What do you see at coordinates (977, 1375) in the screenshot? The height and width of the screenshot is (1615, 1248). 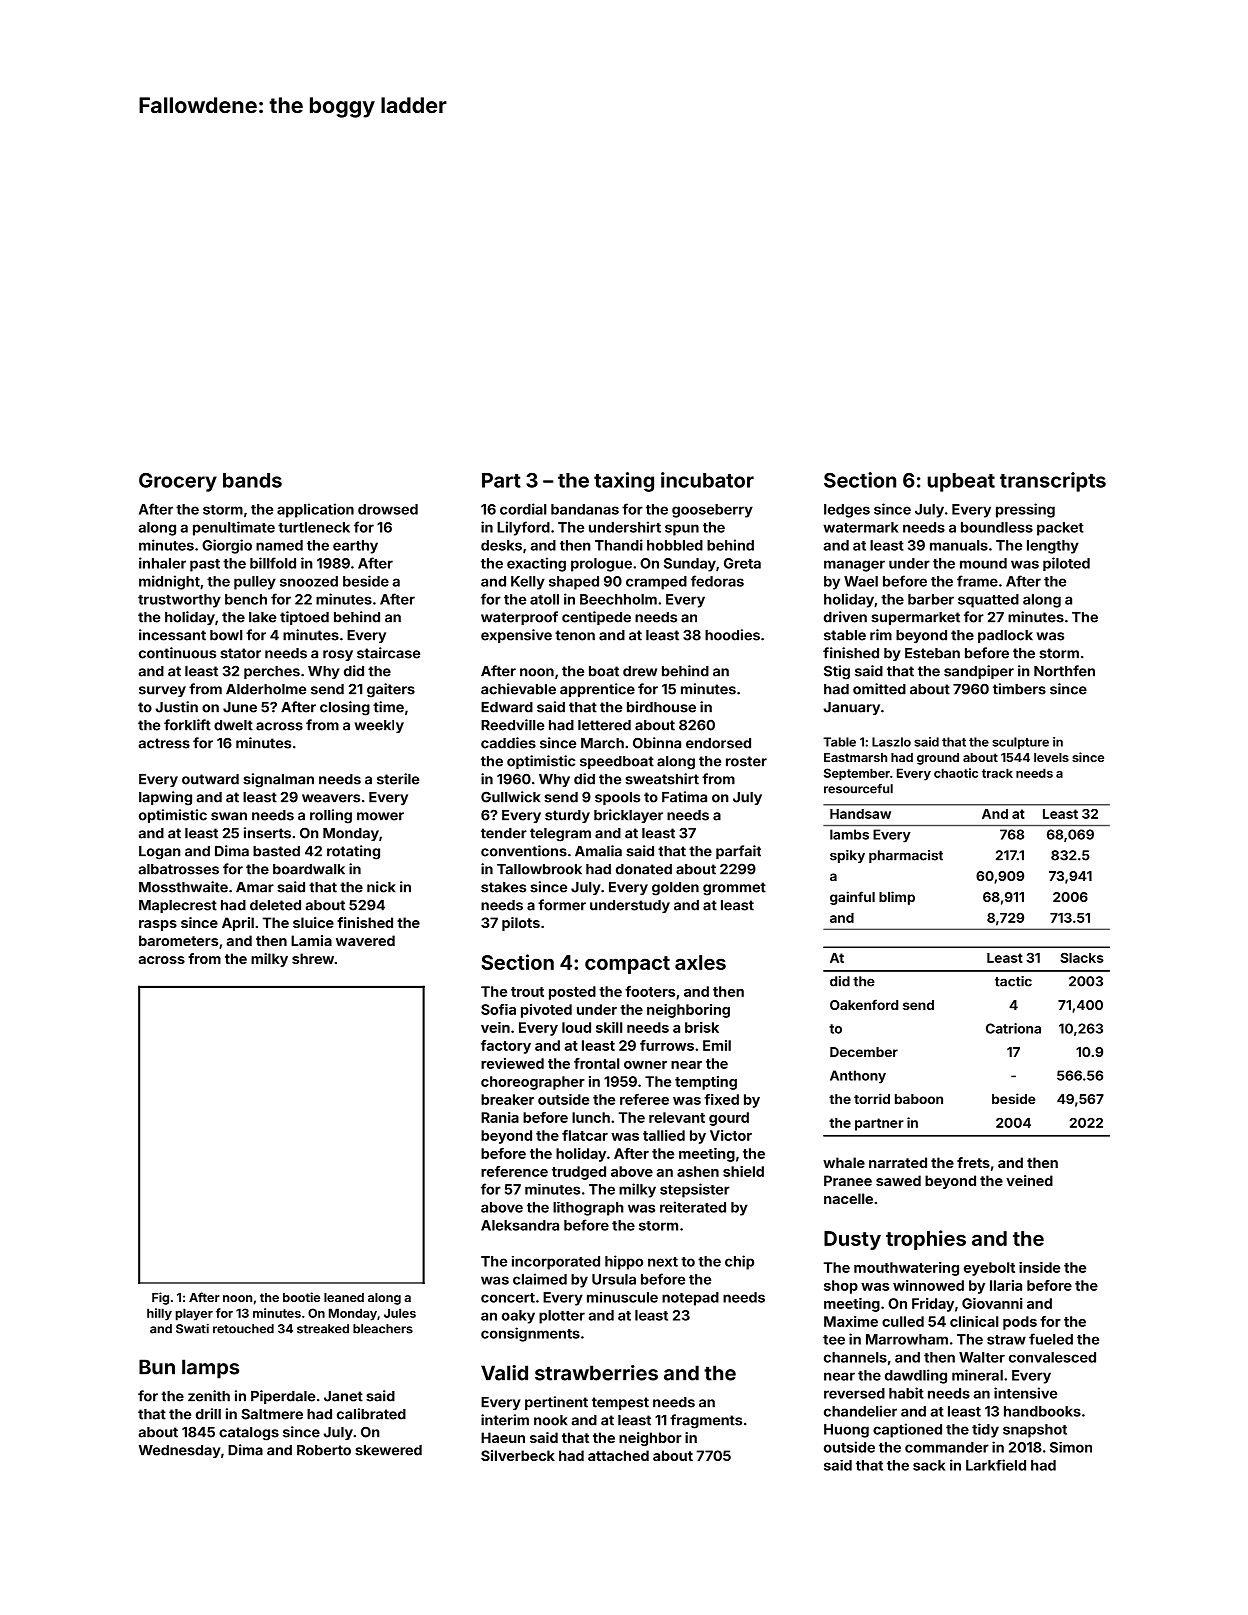 I see `mineral` at bounding box center [977, 1375].
